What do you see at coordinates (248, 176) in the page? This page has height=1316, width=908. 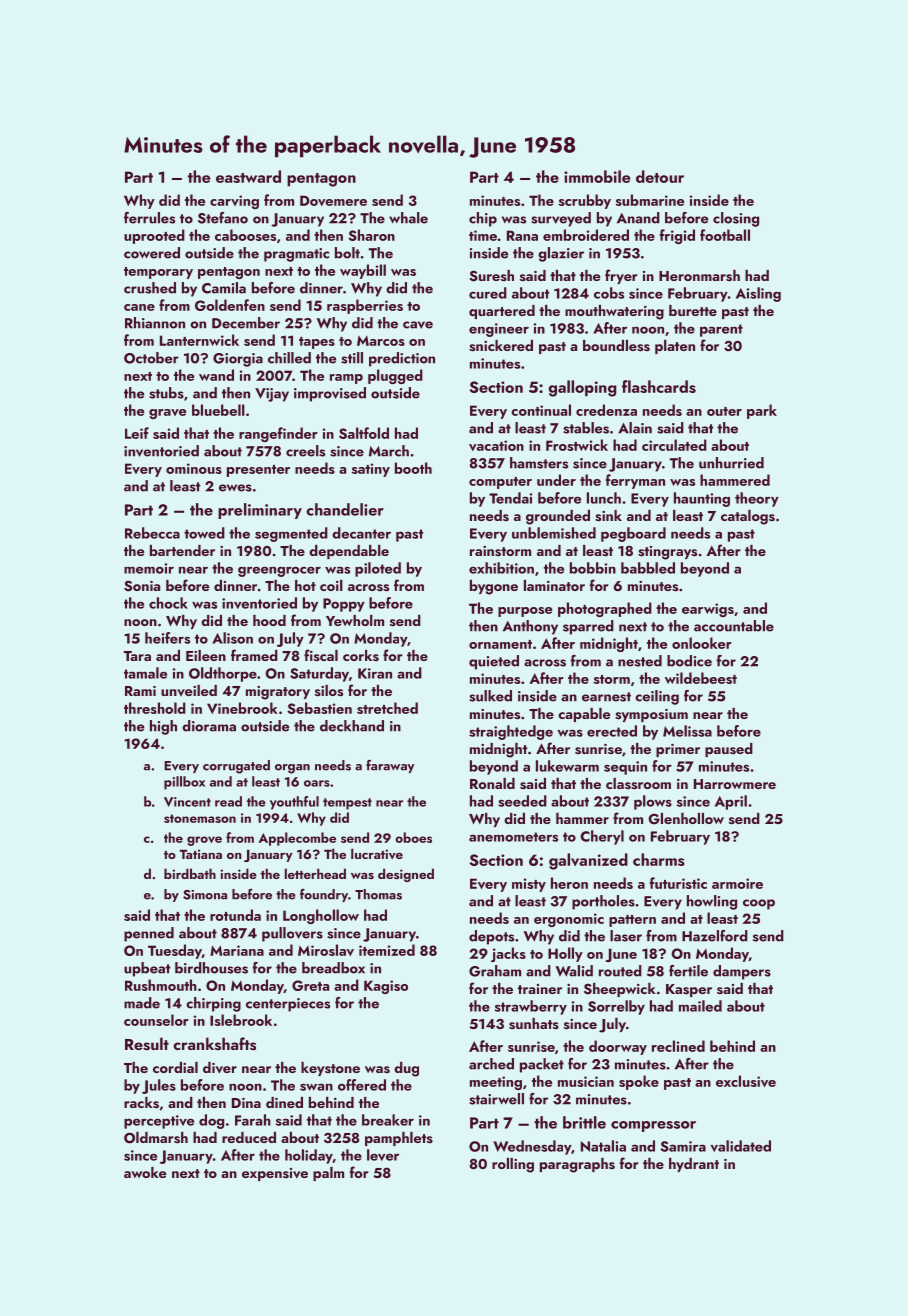 I see `eastward` at bounding box center [248, 176].
